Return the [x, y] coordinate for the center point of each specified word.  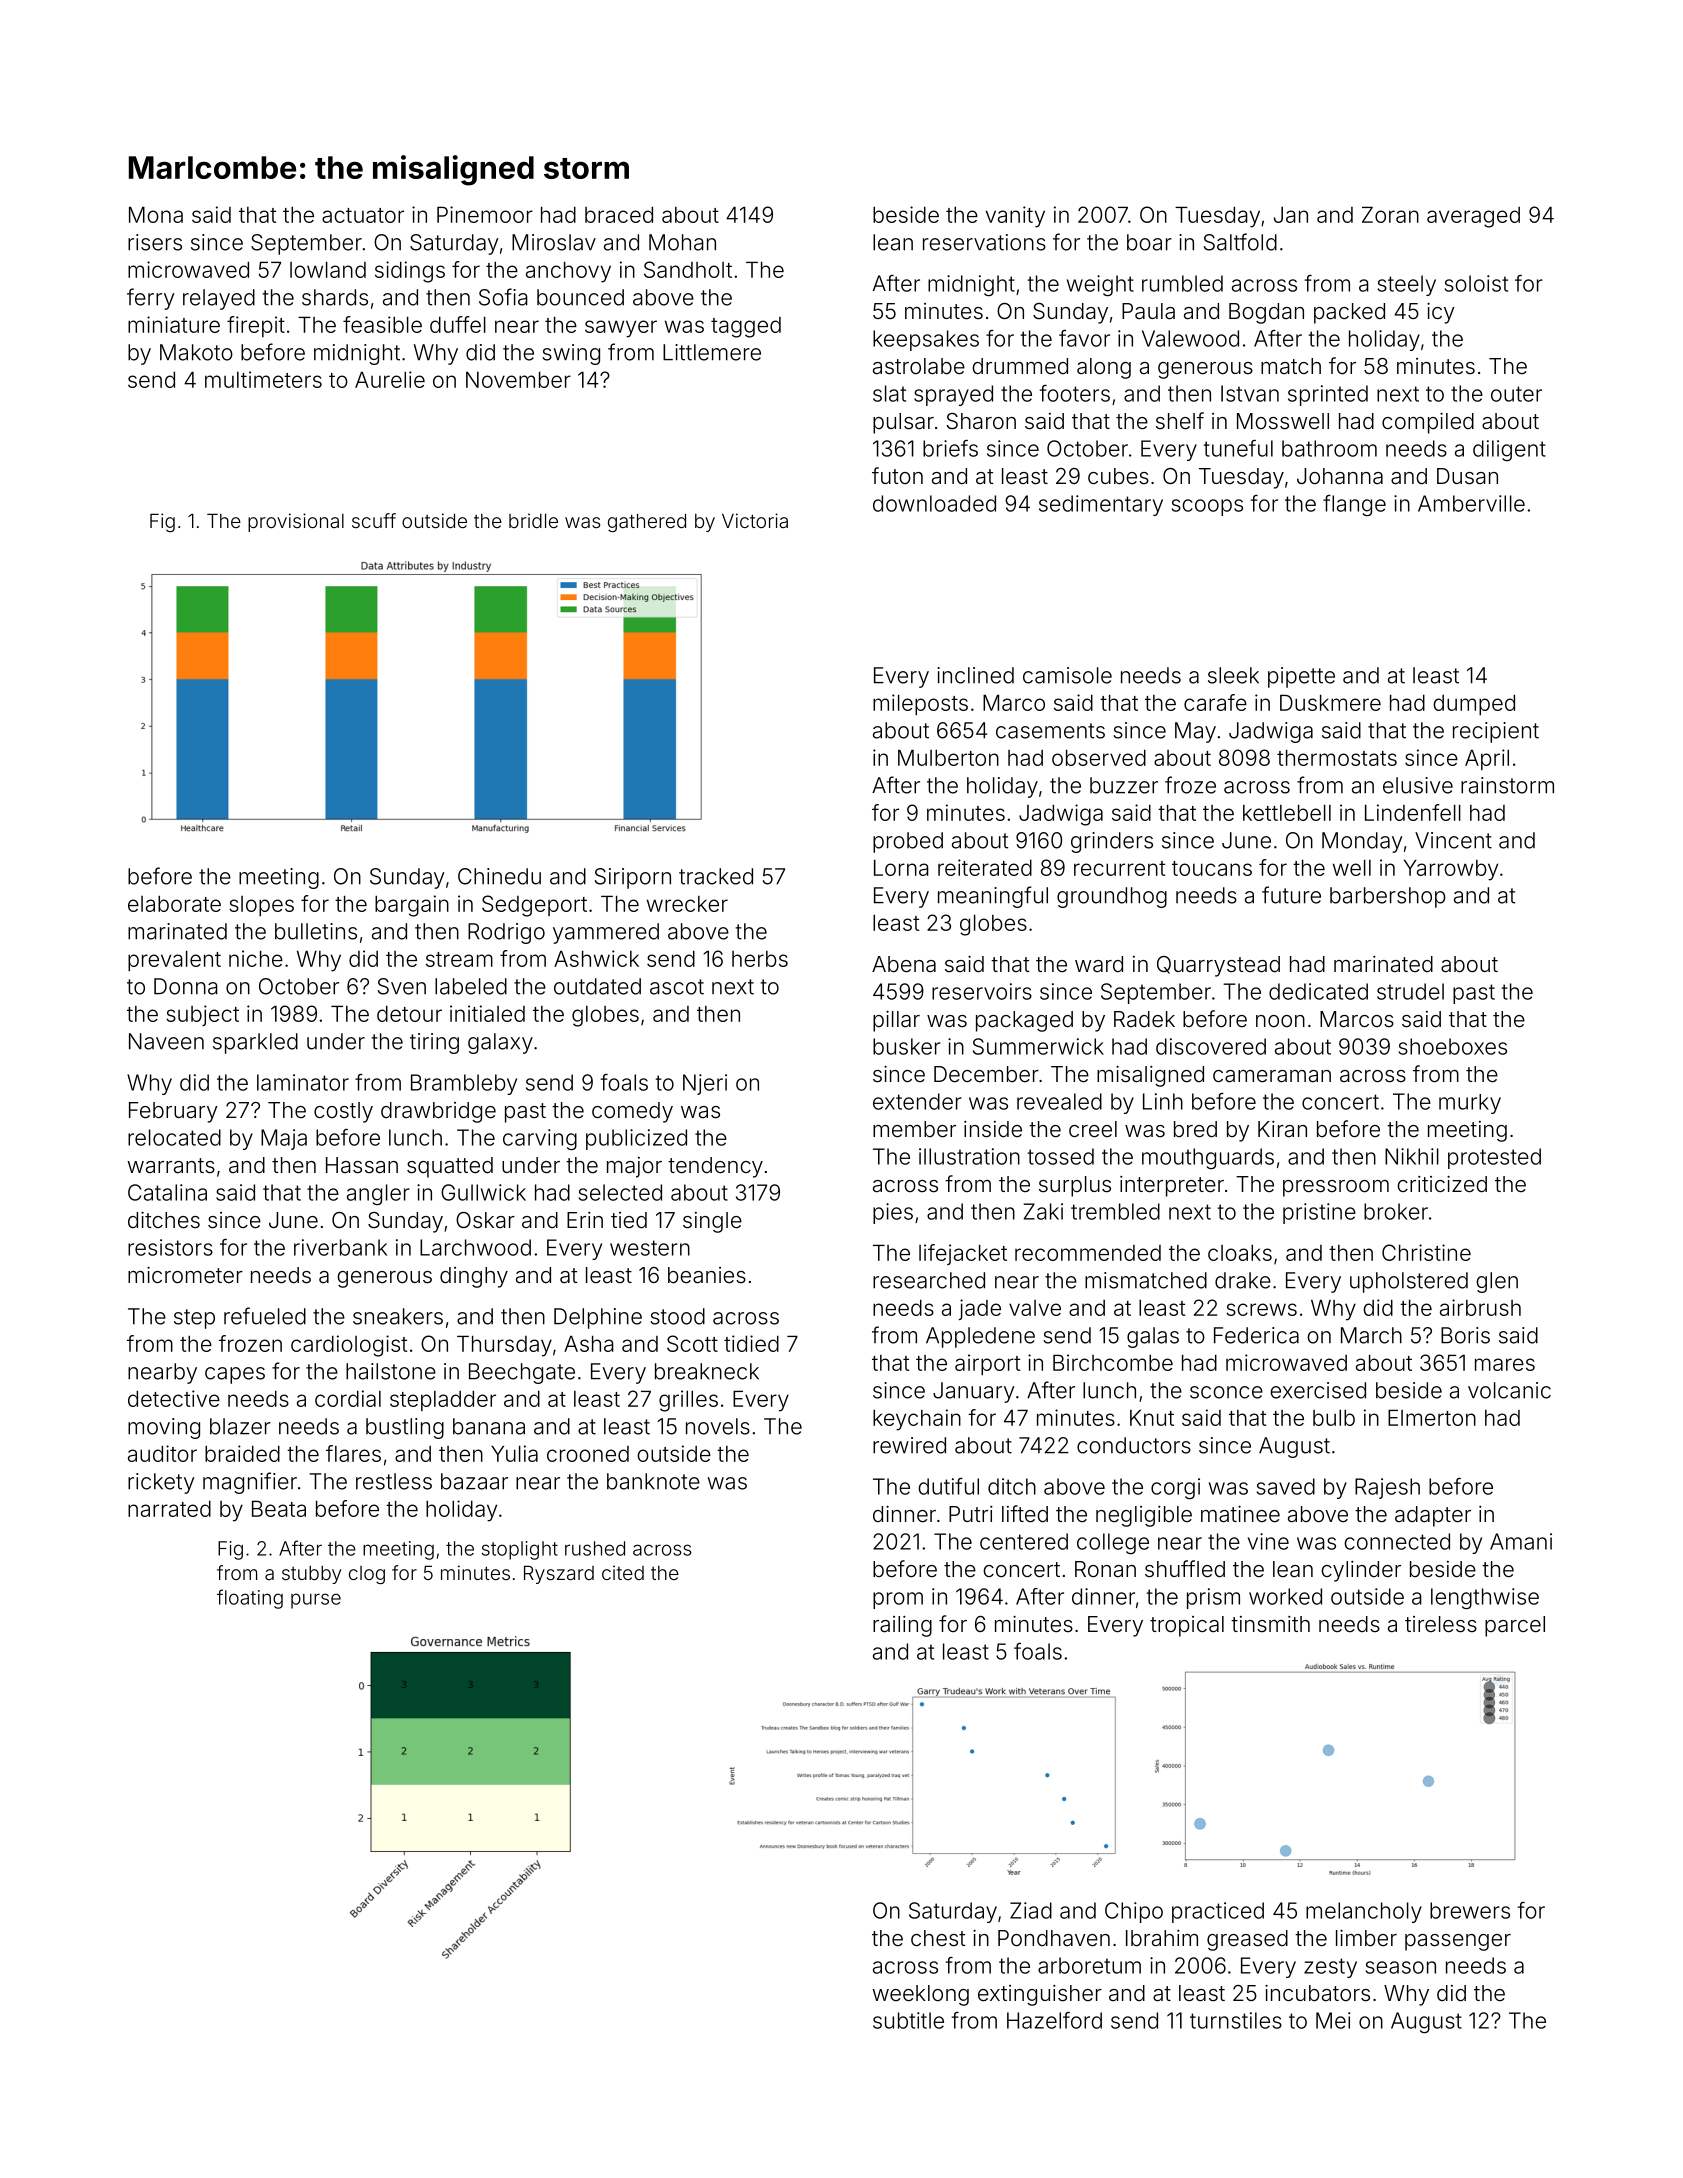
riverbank [340, 1247]
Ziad [1031, 1910]
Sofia [503, 297]
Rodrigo [506, 933]
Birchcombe [1113, 1362]
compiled [1428, 423]
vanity [1015, 217]
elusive [1418, 785]
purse [316, 1601]
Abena [904, 964]
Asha [589, 1343]
